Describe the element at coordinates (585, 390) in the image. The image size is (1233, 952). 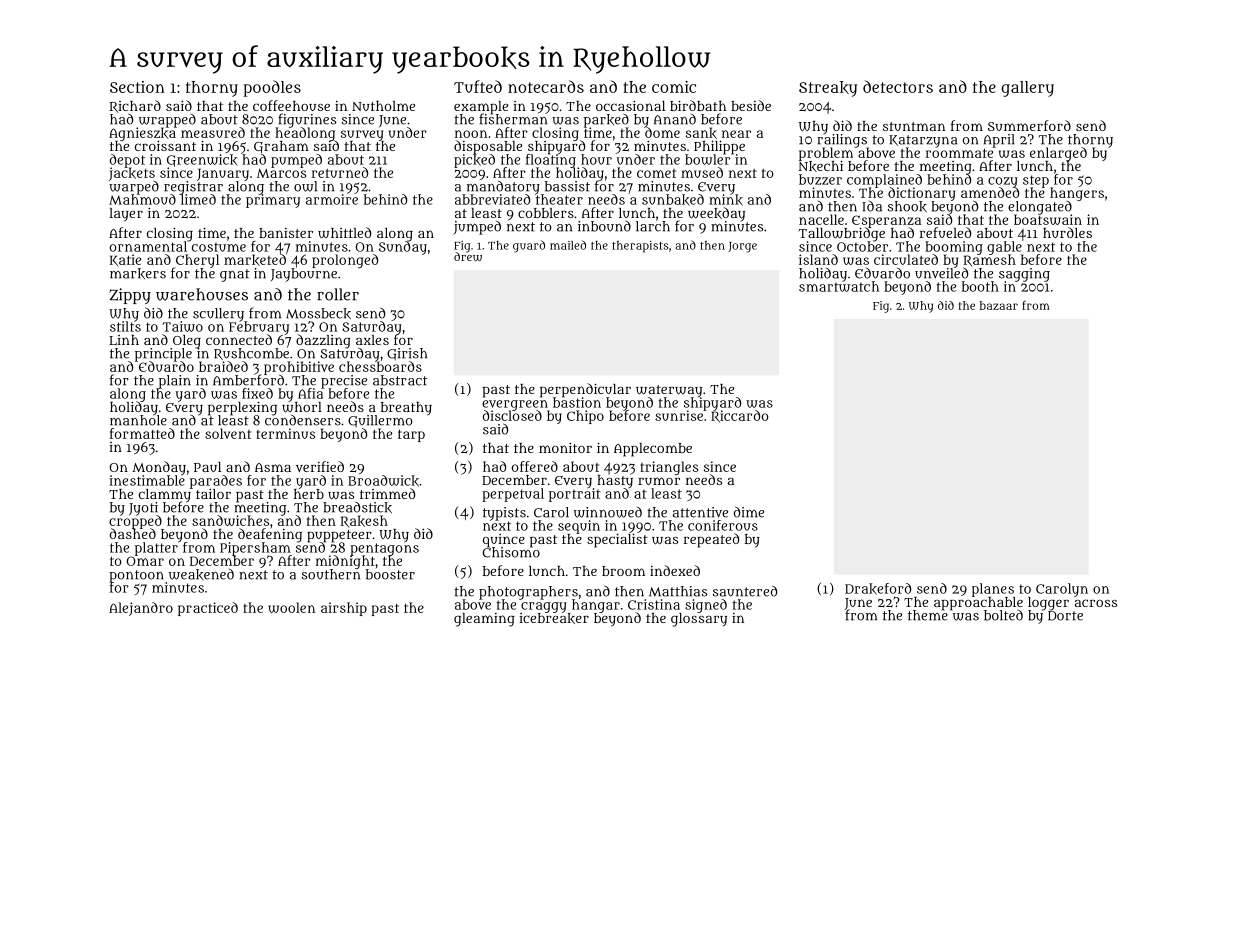
I see `perpendicular` at that location.
